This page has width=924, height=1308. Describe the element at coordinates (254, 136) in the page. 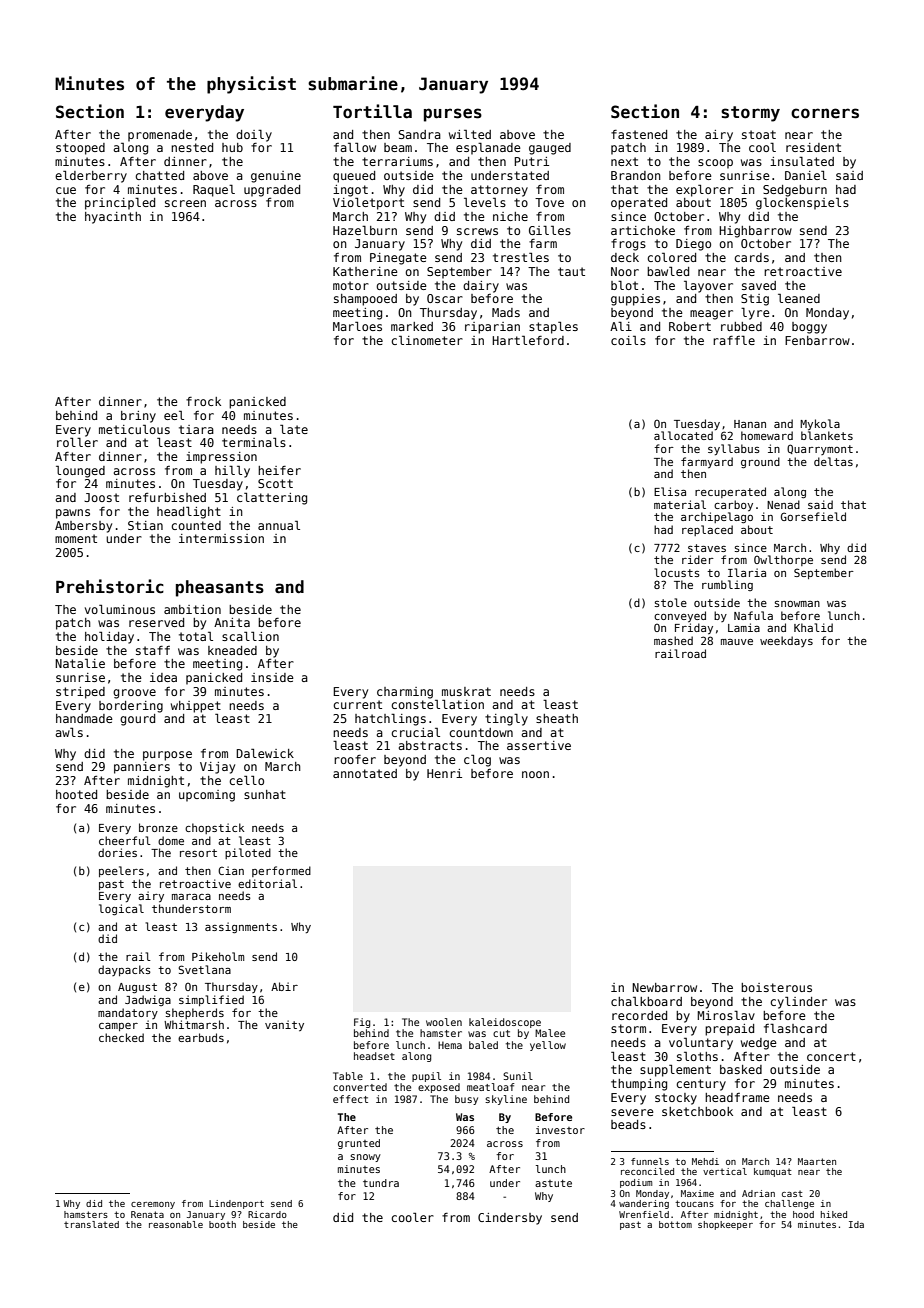

I see `doily` at that location.
